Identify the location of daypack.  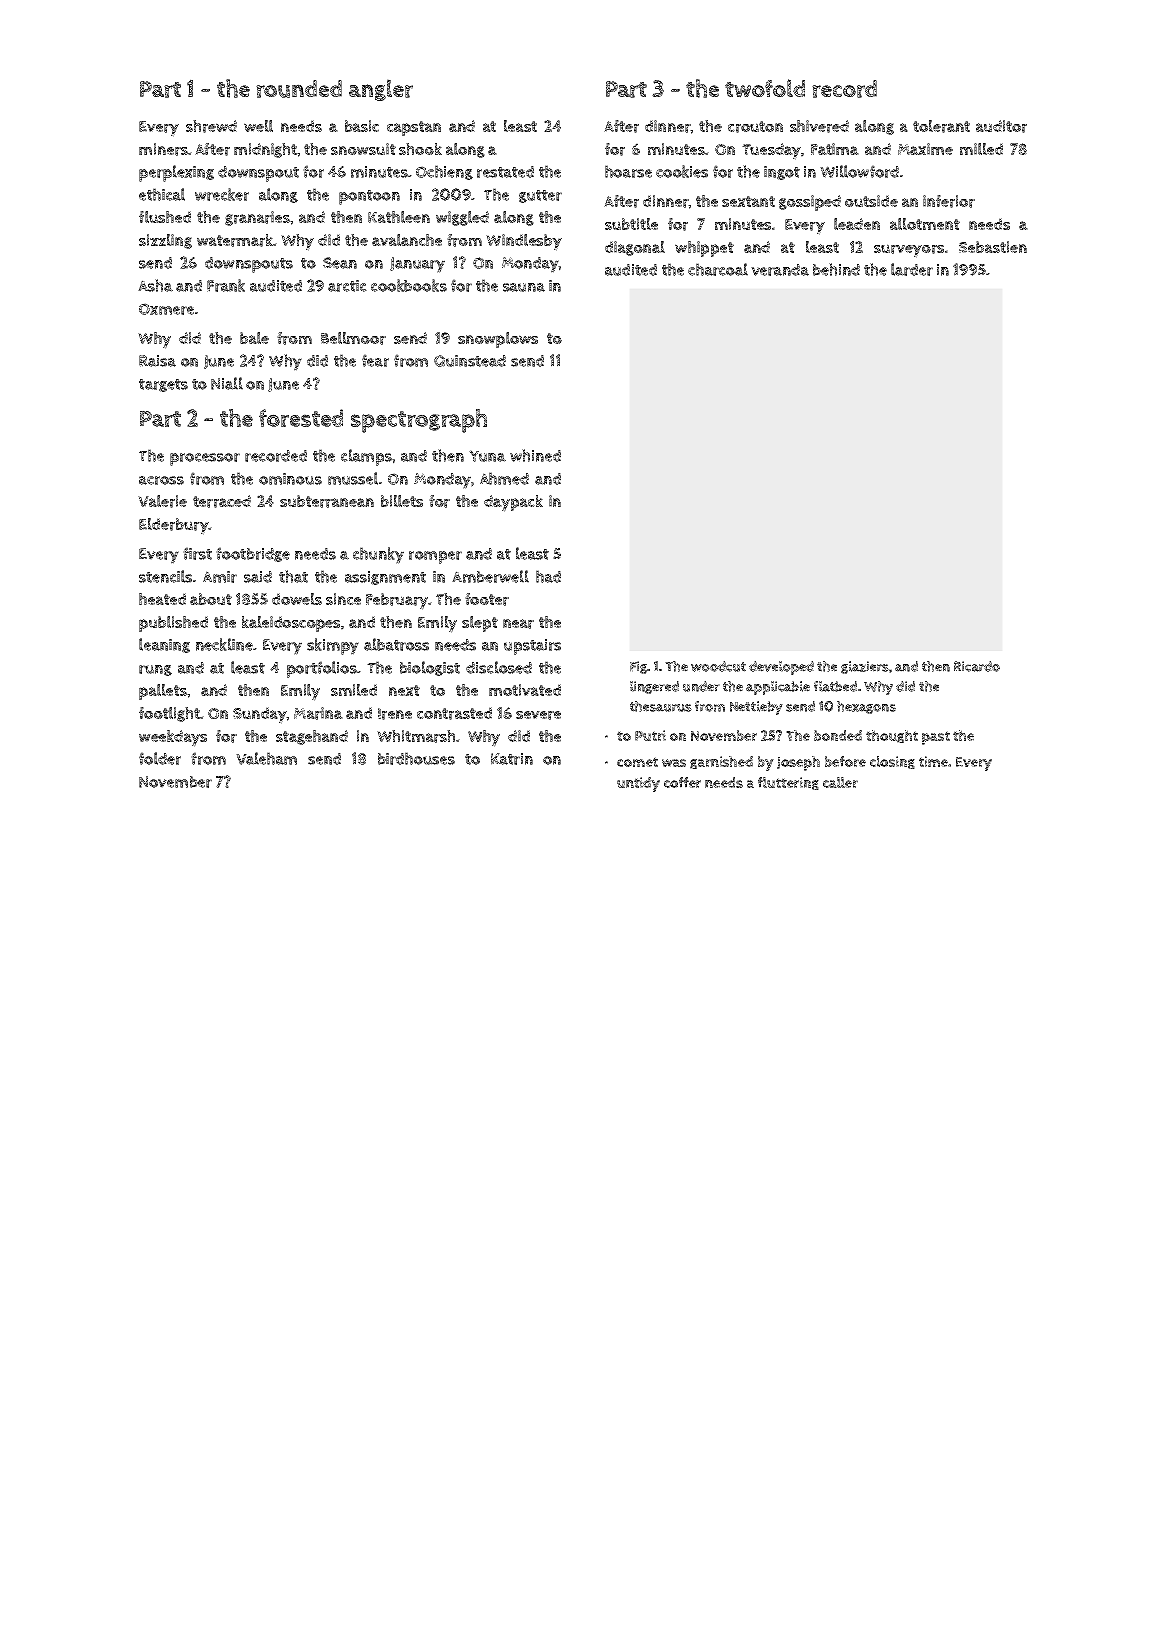
(513, 503).
